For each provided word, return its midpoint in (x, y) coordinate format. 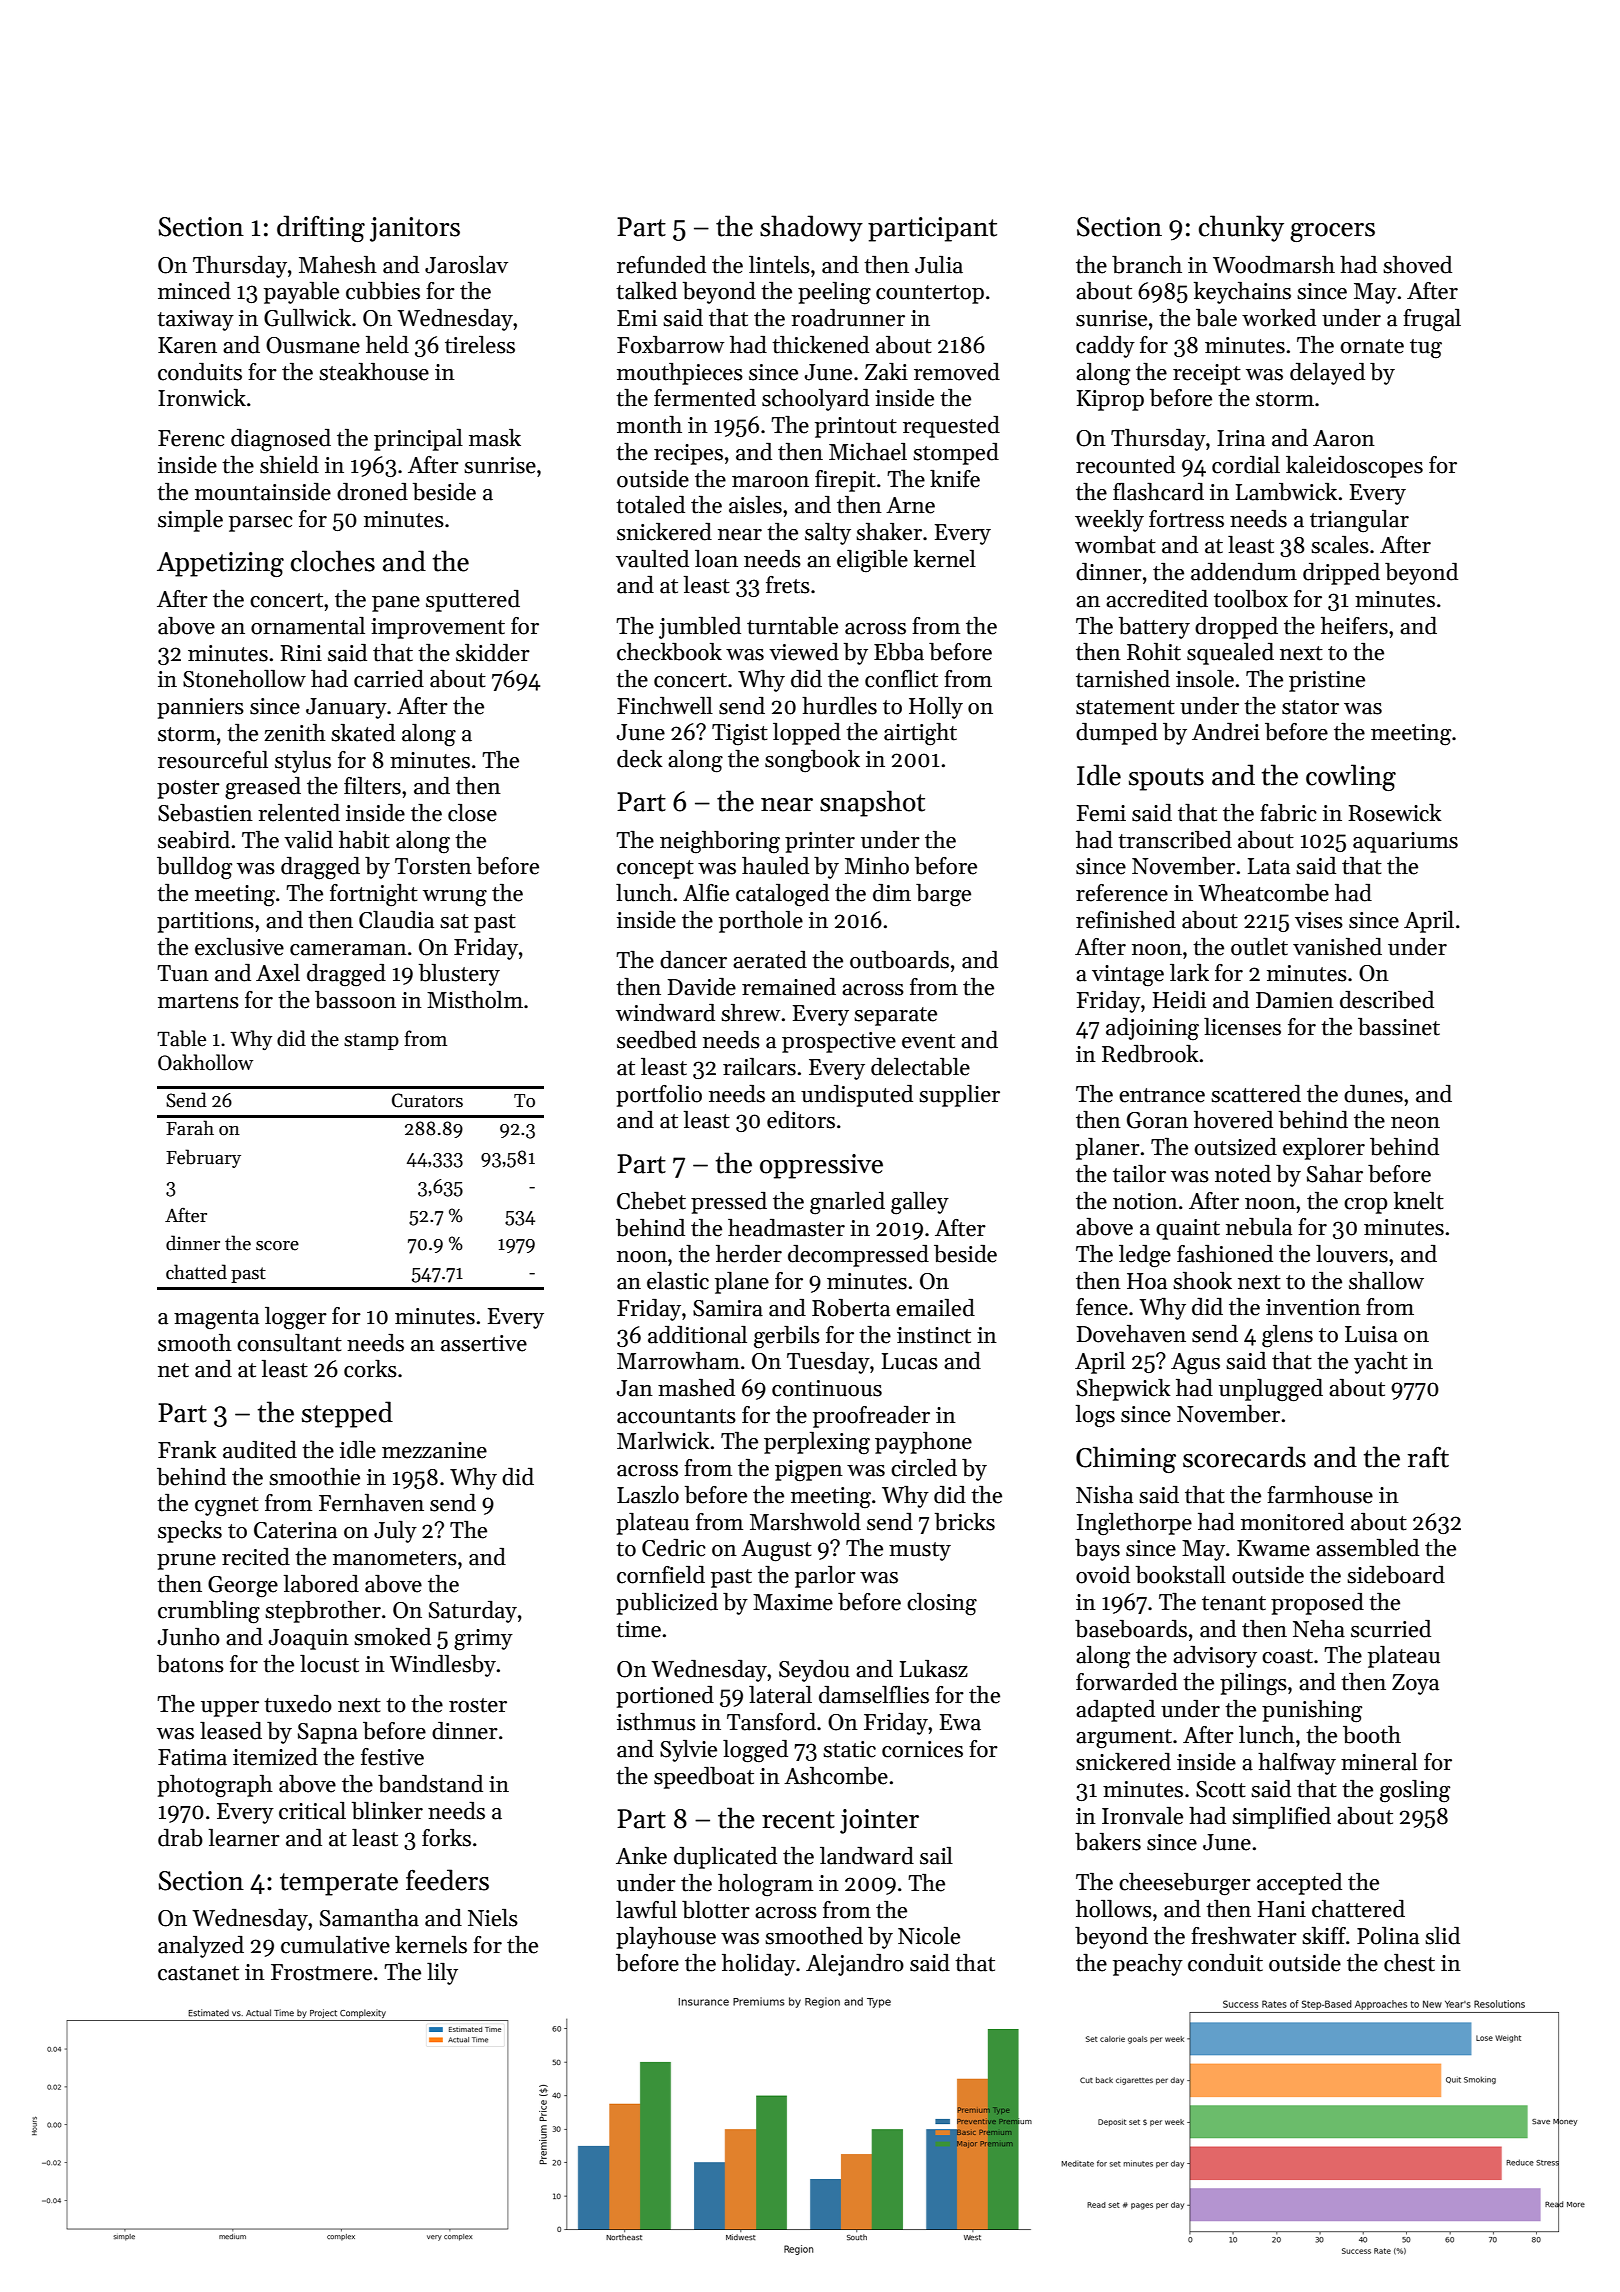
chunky (1241, 228)
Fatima (192, 1757)
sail (936, 1856)
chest (1409, 1963)
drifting (321, 228)
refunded (661, 265)
